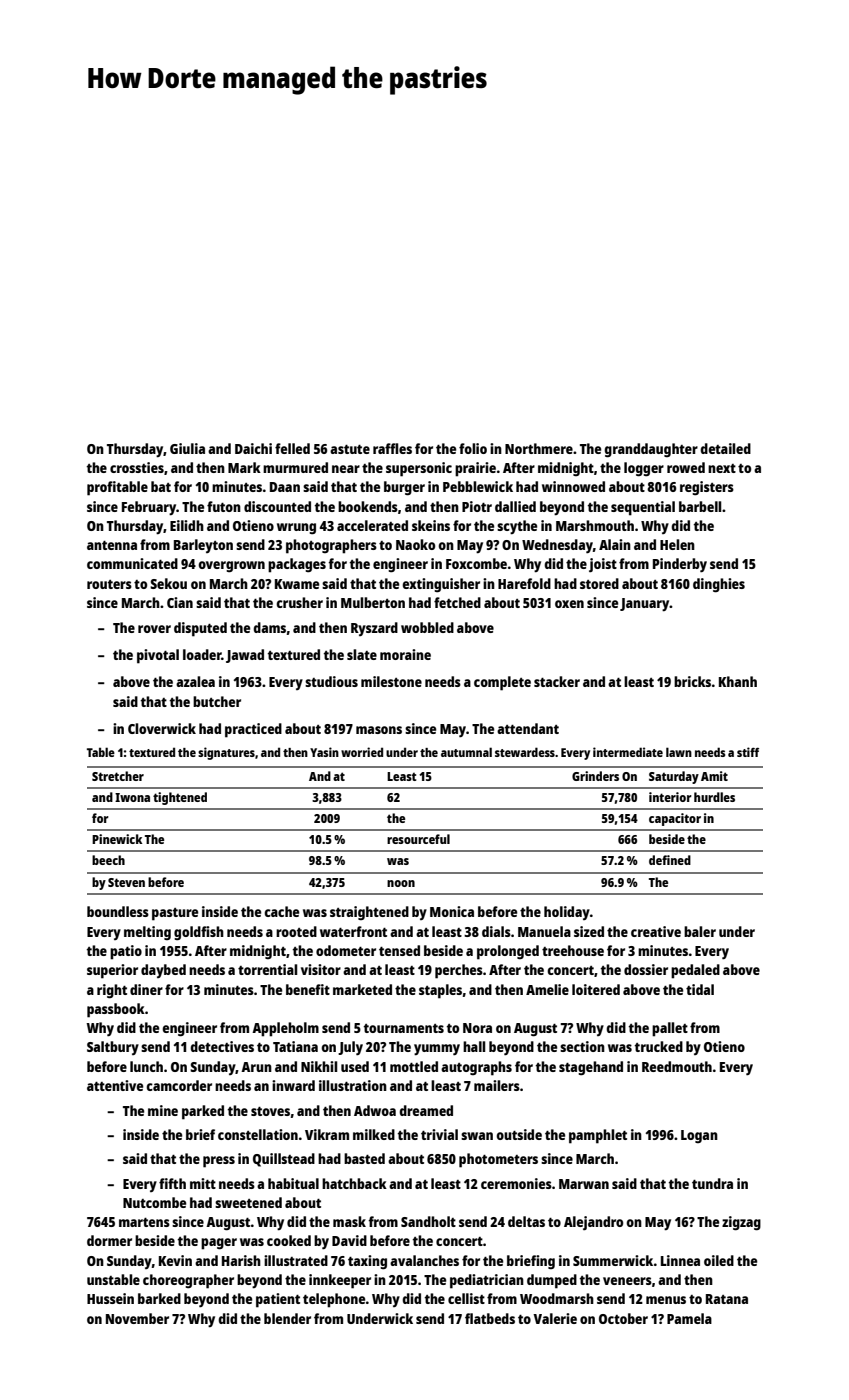  What do you see at coordinates (466, 1298) in the screenshot?
I see `cellist` at bounding box center [466, 1298].
